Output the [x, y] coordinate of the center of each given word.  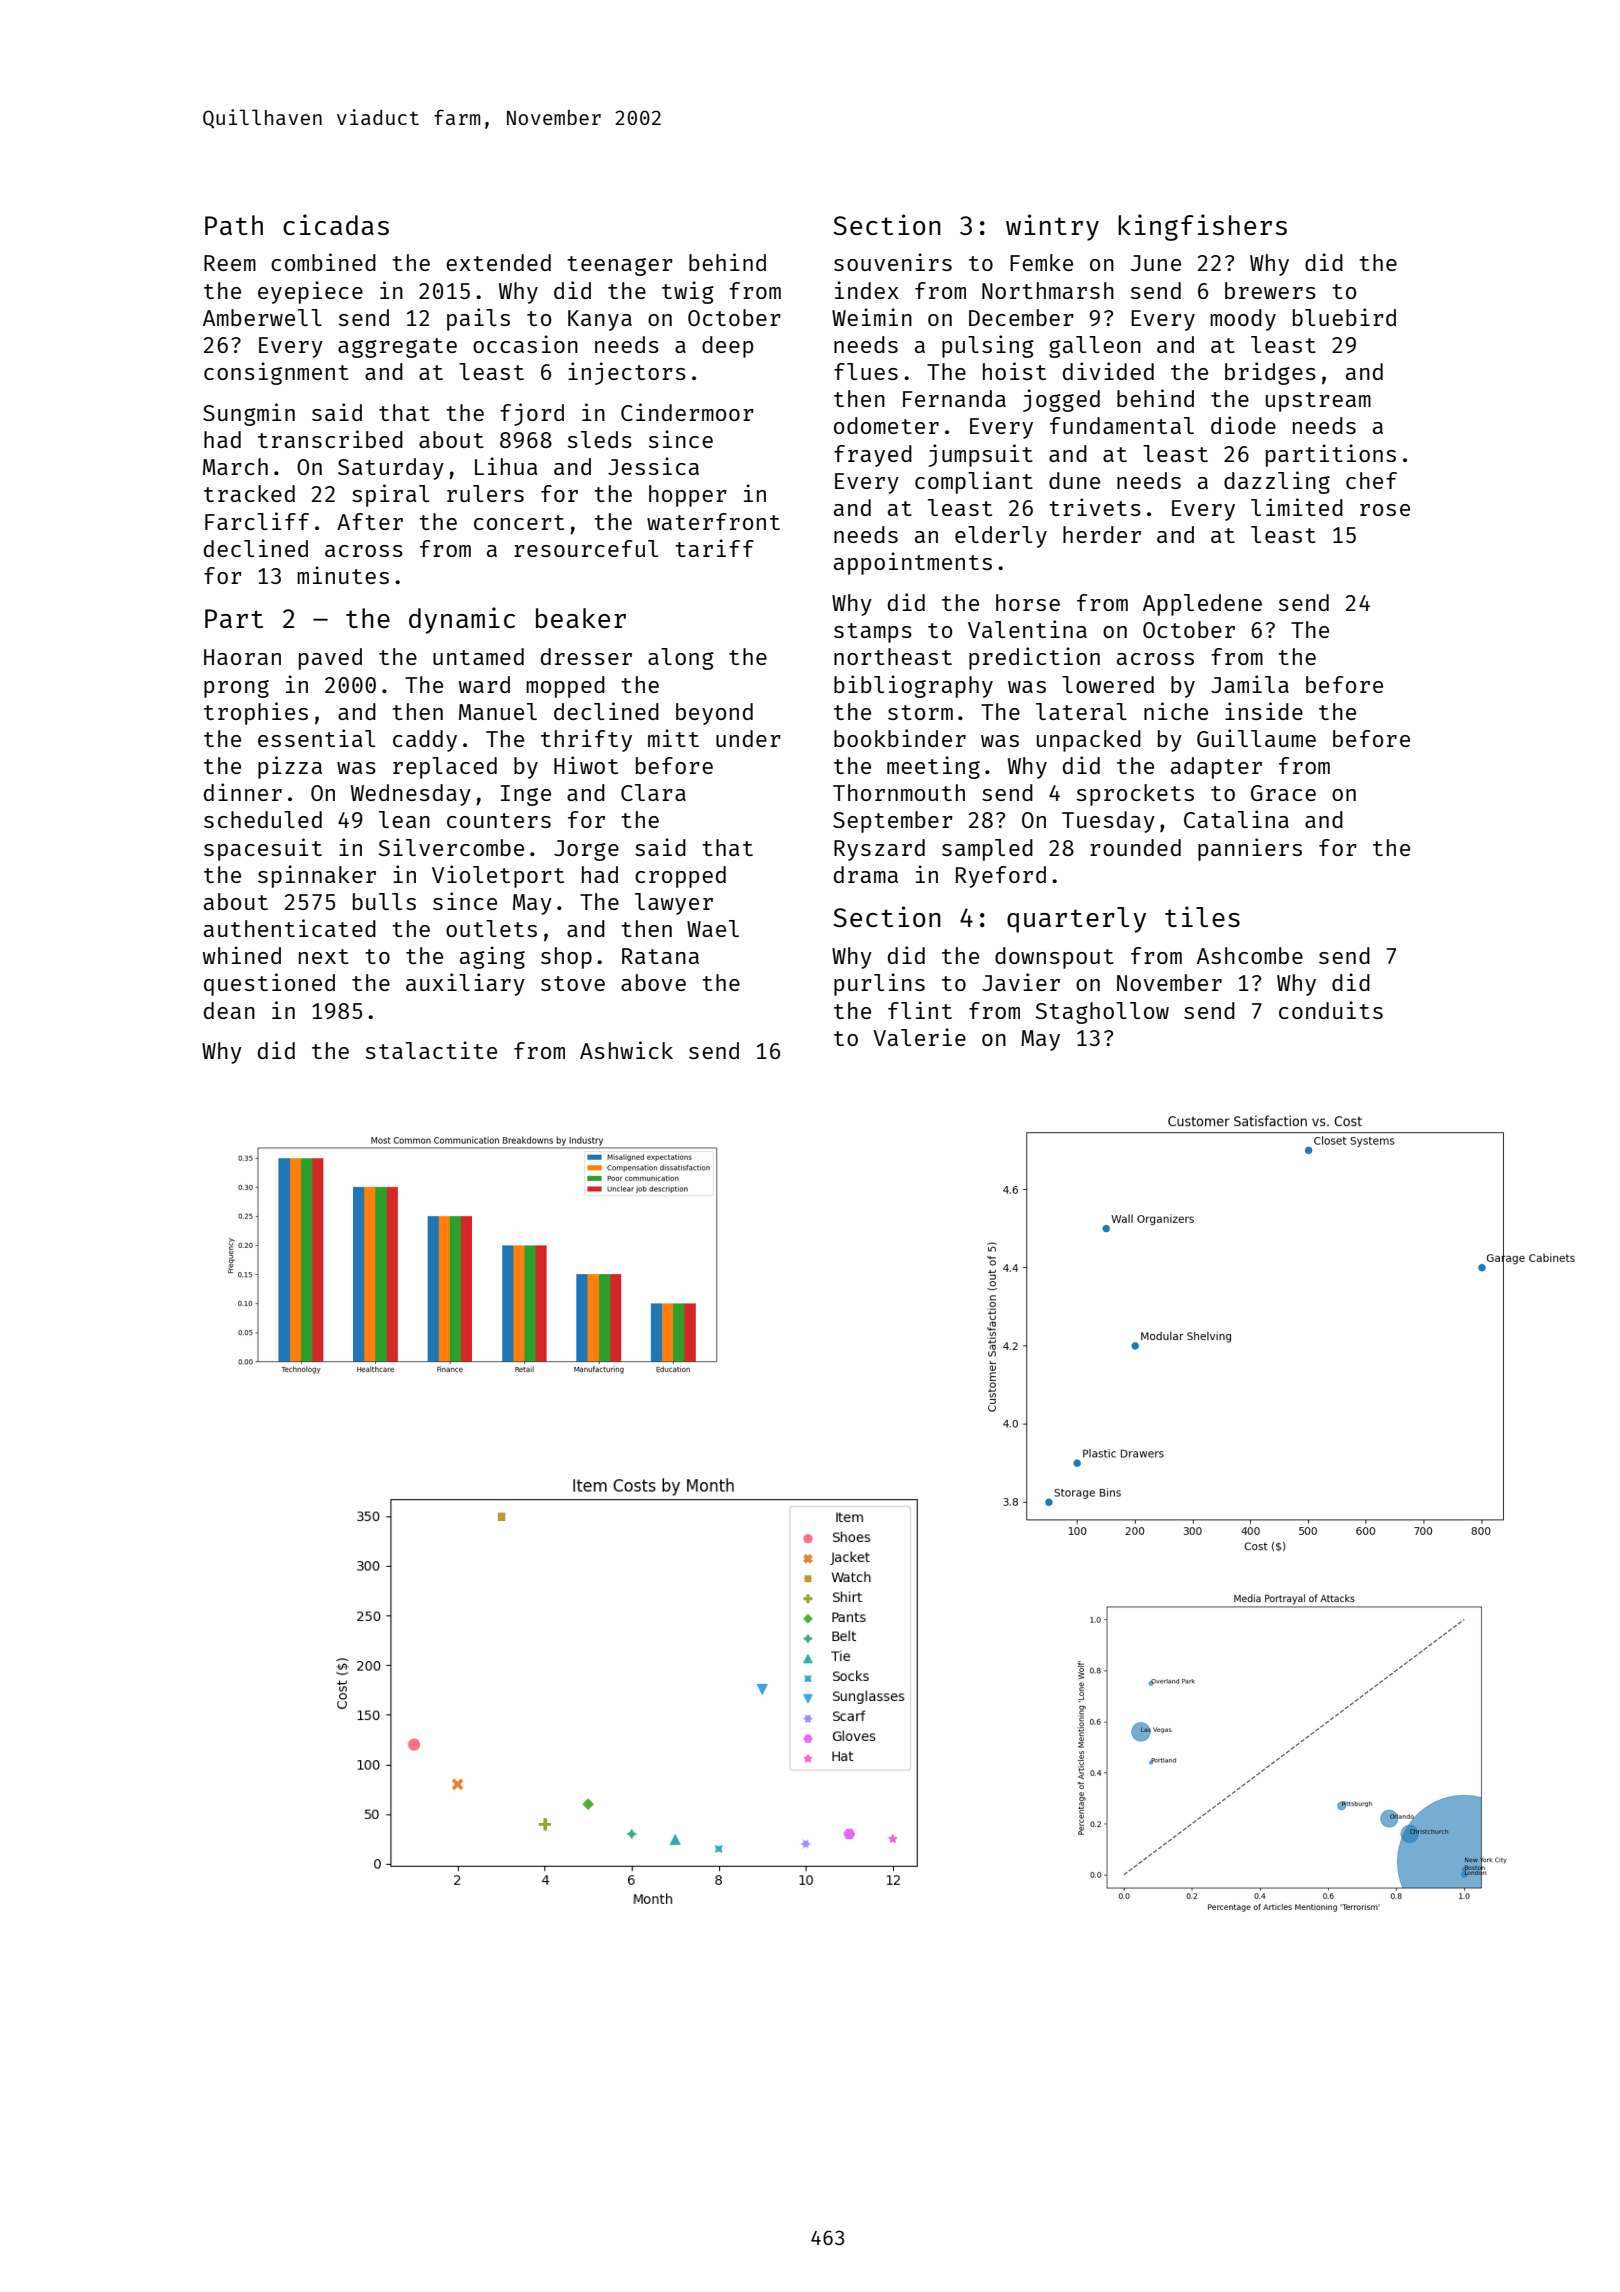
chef [1371, 480]
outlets [491, 928]
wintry [1052, 227]
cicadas [336, 224]
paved [330, 659]
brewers [1270, 290]
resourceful [586, 548]
